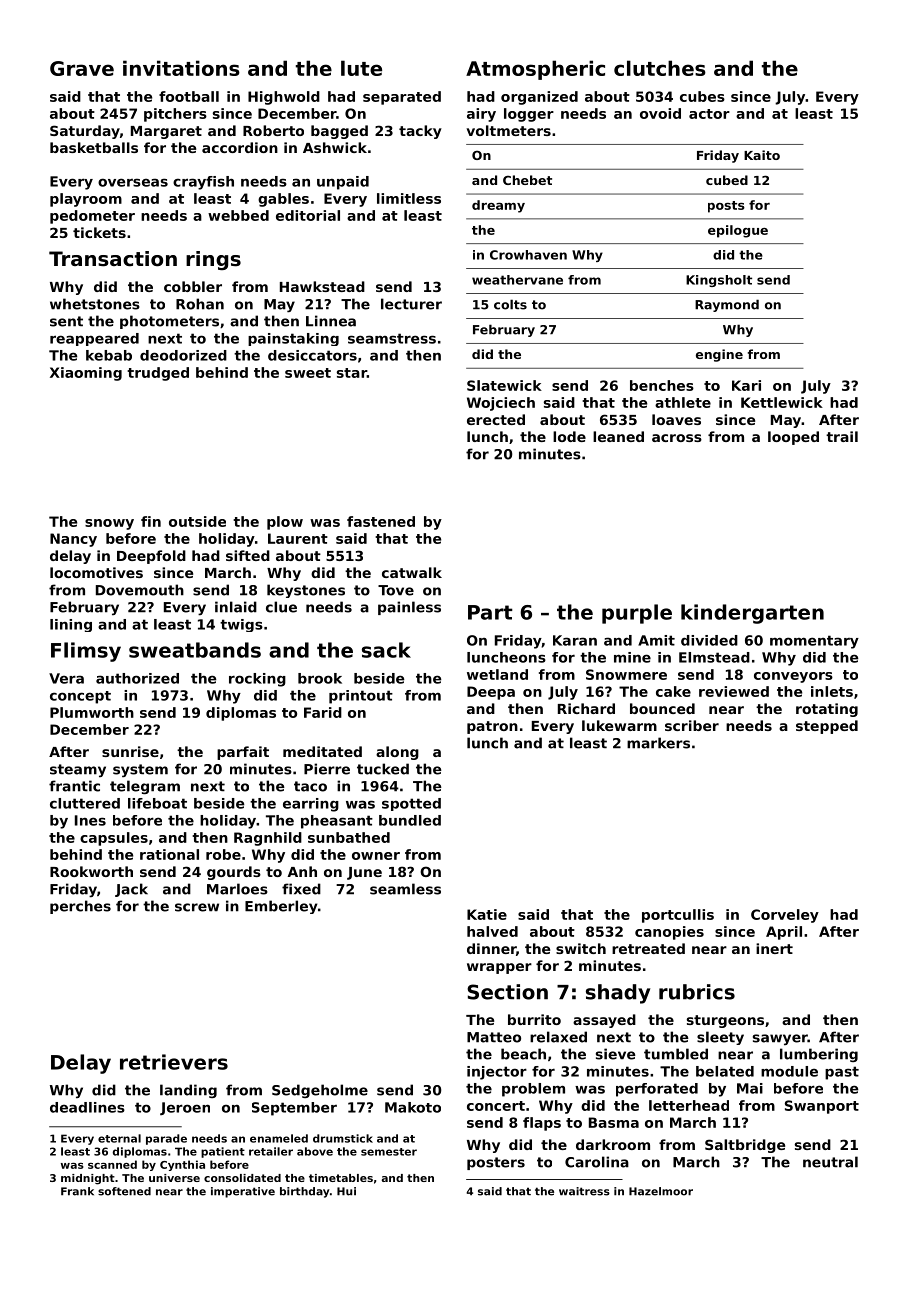 The image size is (908, 1316). Describe the element at coordinates (410, 820) in the image. I see `bundled` at that location.
